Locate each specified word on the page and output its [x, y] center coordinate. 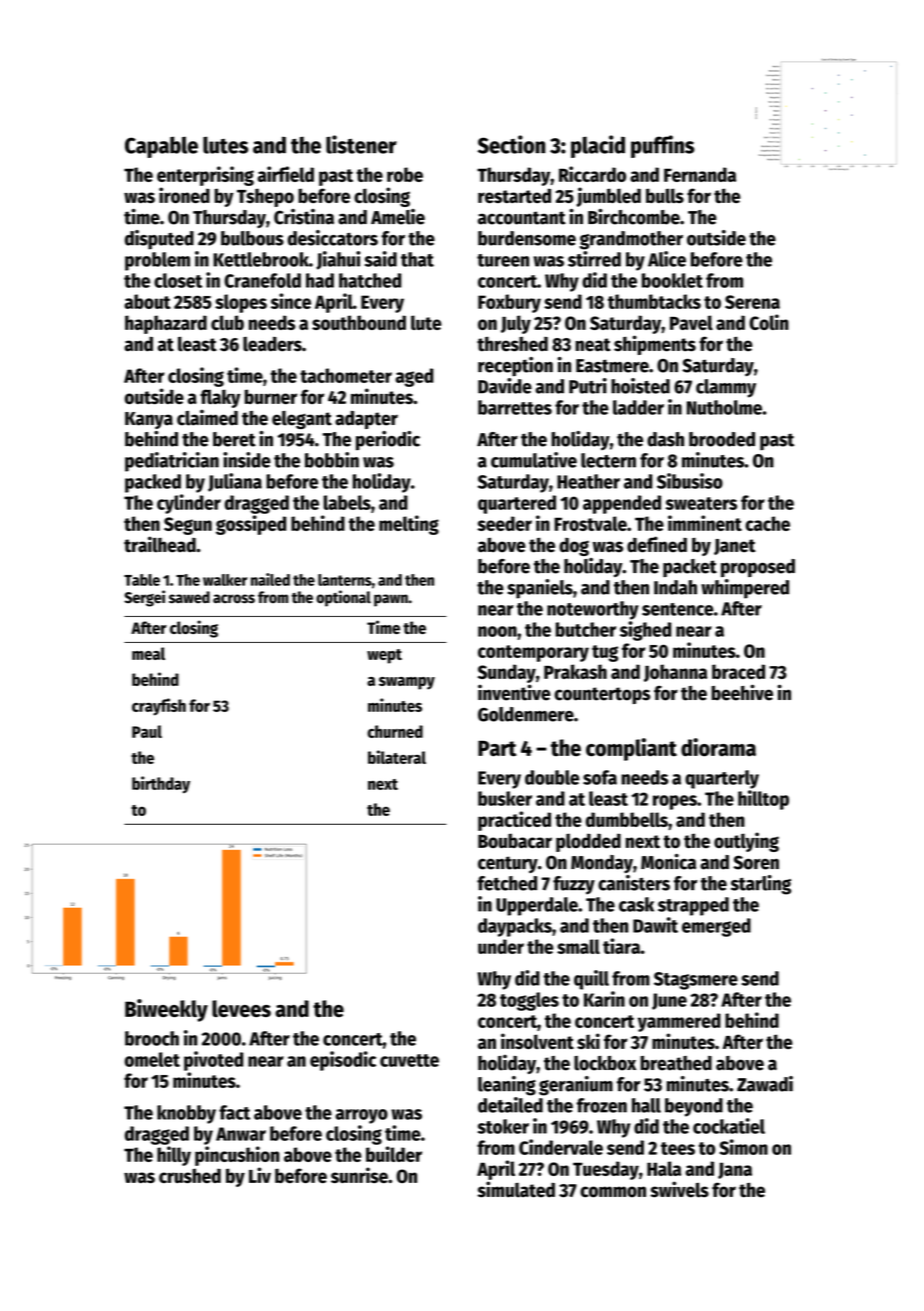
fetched [507, 883]
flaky [220, 398]
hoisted [640, 386]
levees [241, 1008]
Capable [161, 147]
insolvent [537, 1041]
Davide [505, 386]
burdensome [527, 238]
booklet [672, 280]
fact [234, 1112]
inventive [514, 692]
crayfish [159, 707]
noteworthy [593, 610]
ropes [675, 802]
